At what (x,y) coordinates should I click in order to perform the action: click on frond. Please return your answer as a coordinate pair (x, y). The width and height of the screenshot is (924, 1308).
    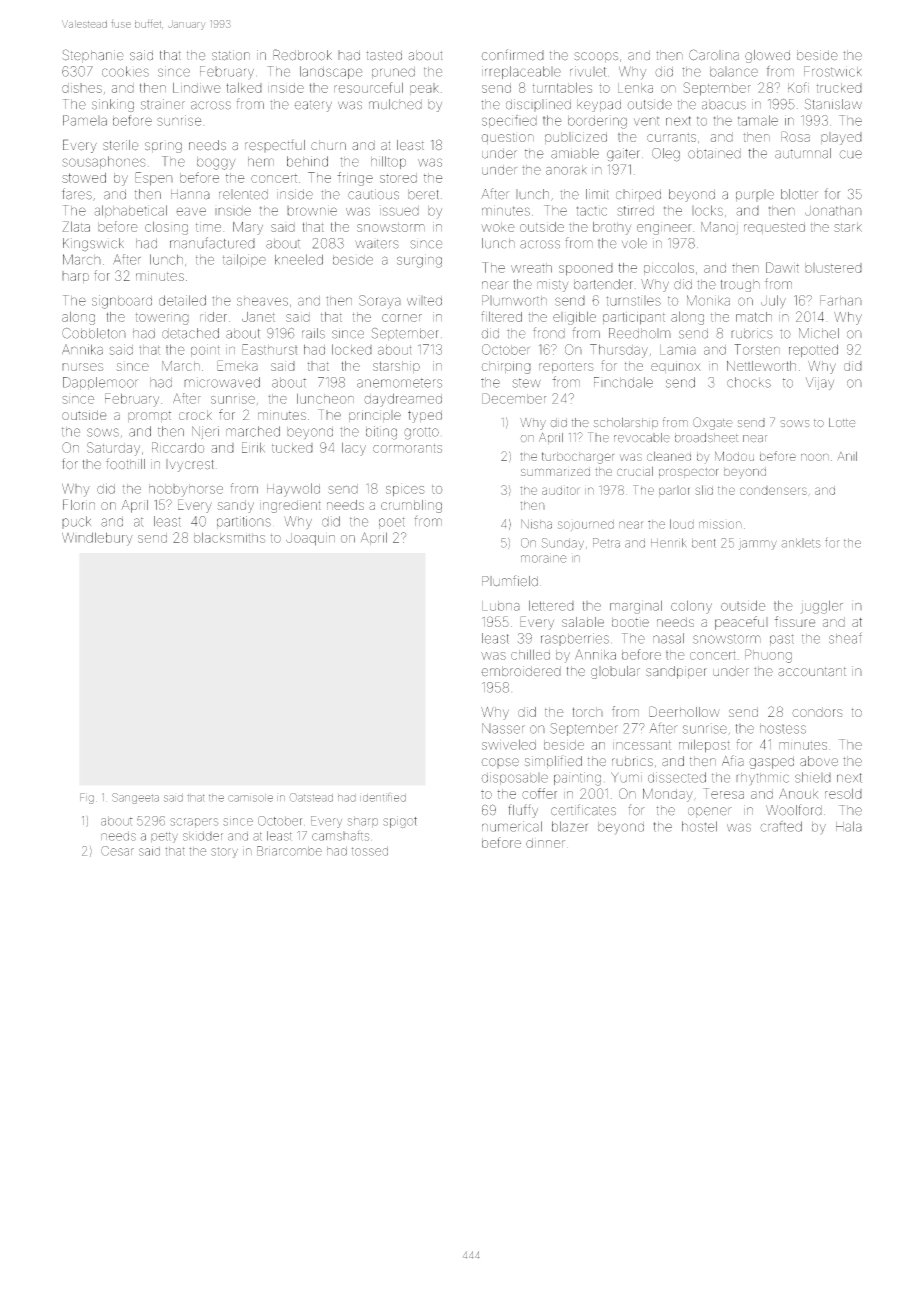
    Looking at the image, I should click on (549, 333).
